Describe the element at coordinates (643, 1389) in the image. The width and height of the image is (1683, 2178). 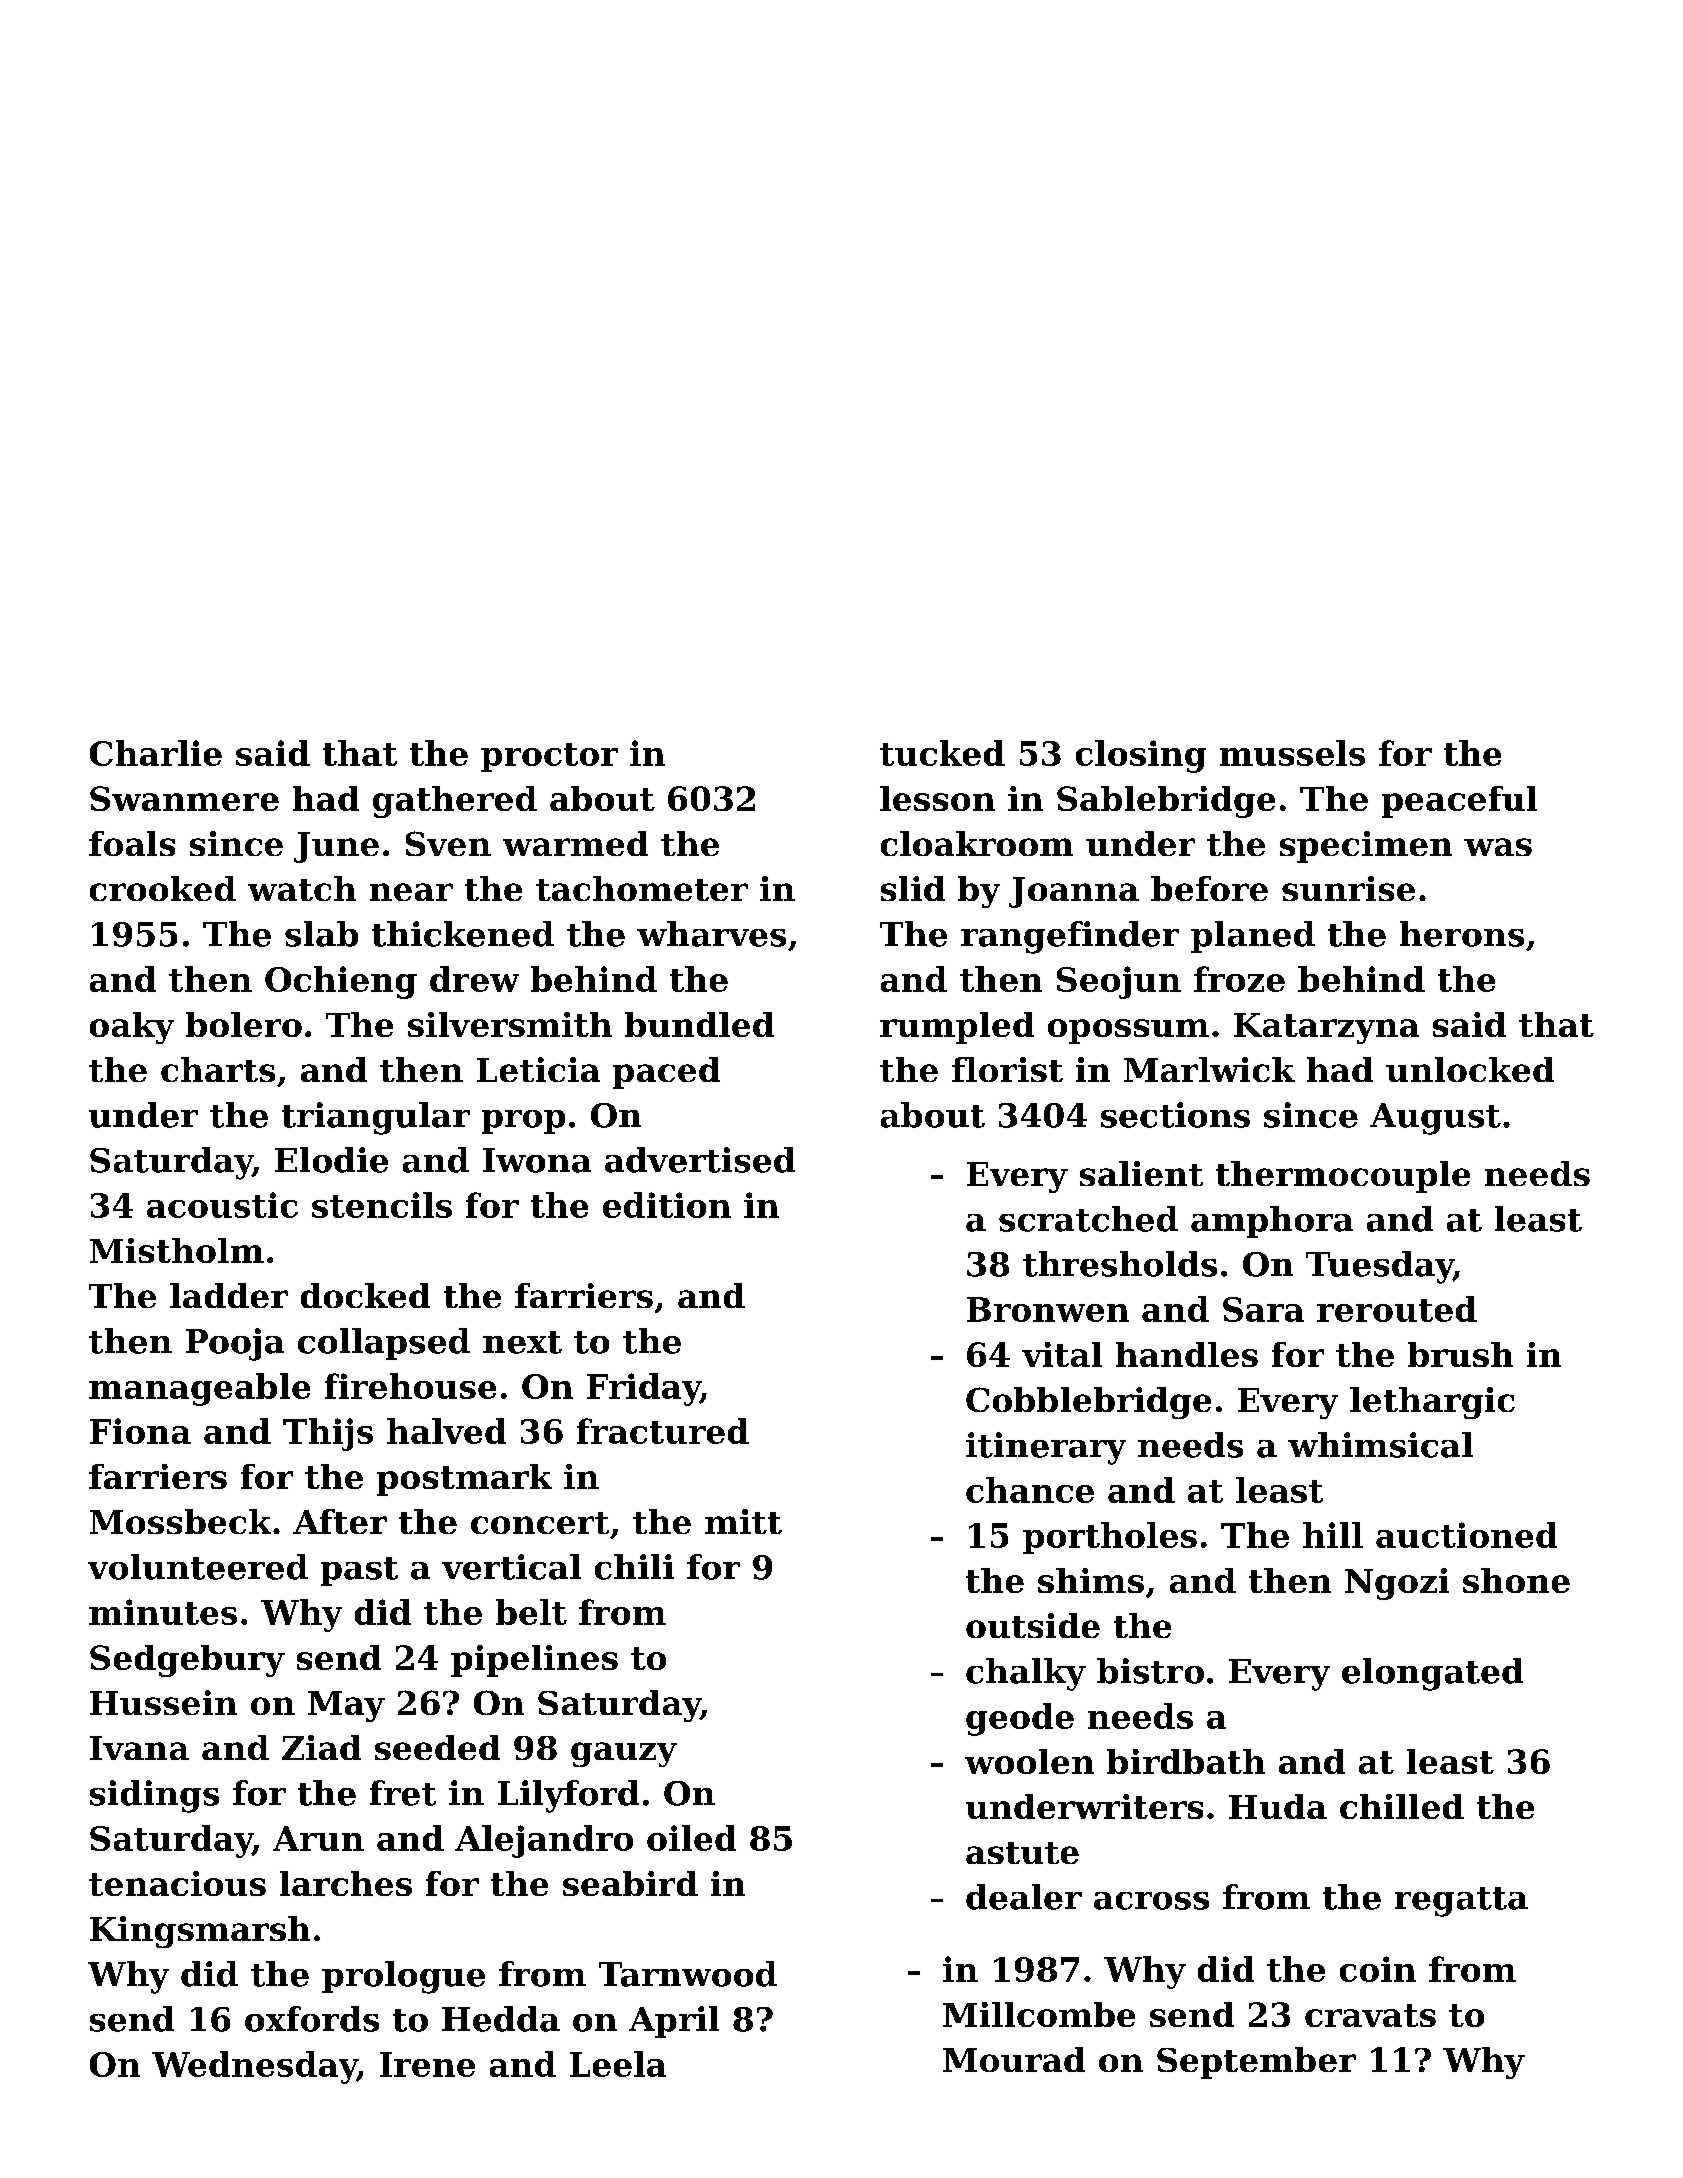
I see `Friday` at that location.
